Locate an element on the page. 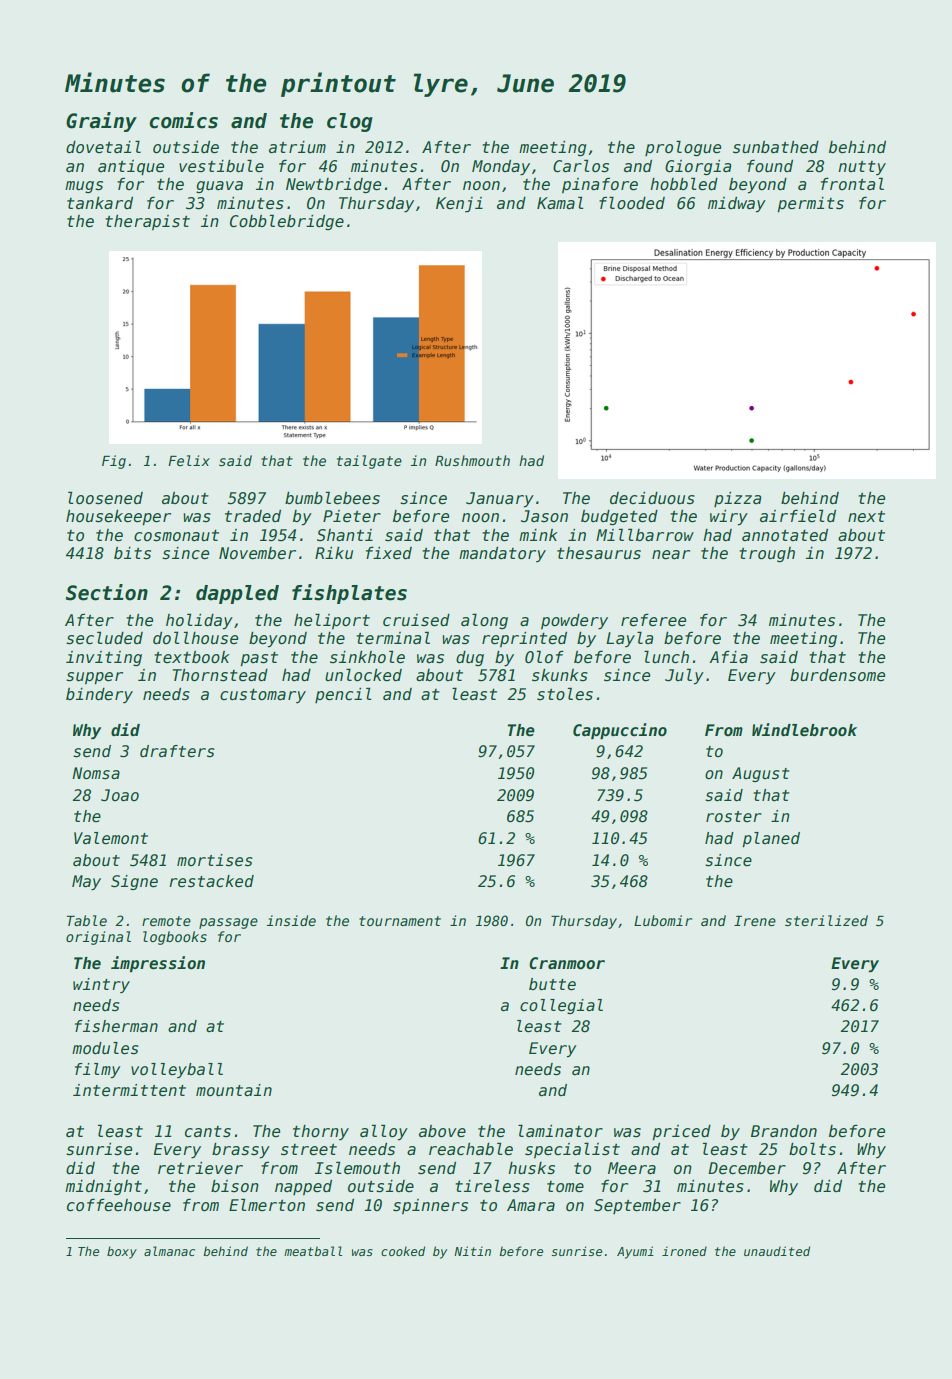  guava is located at coordinates (219, 187).
